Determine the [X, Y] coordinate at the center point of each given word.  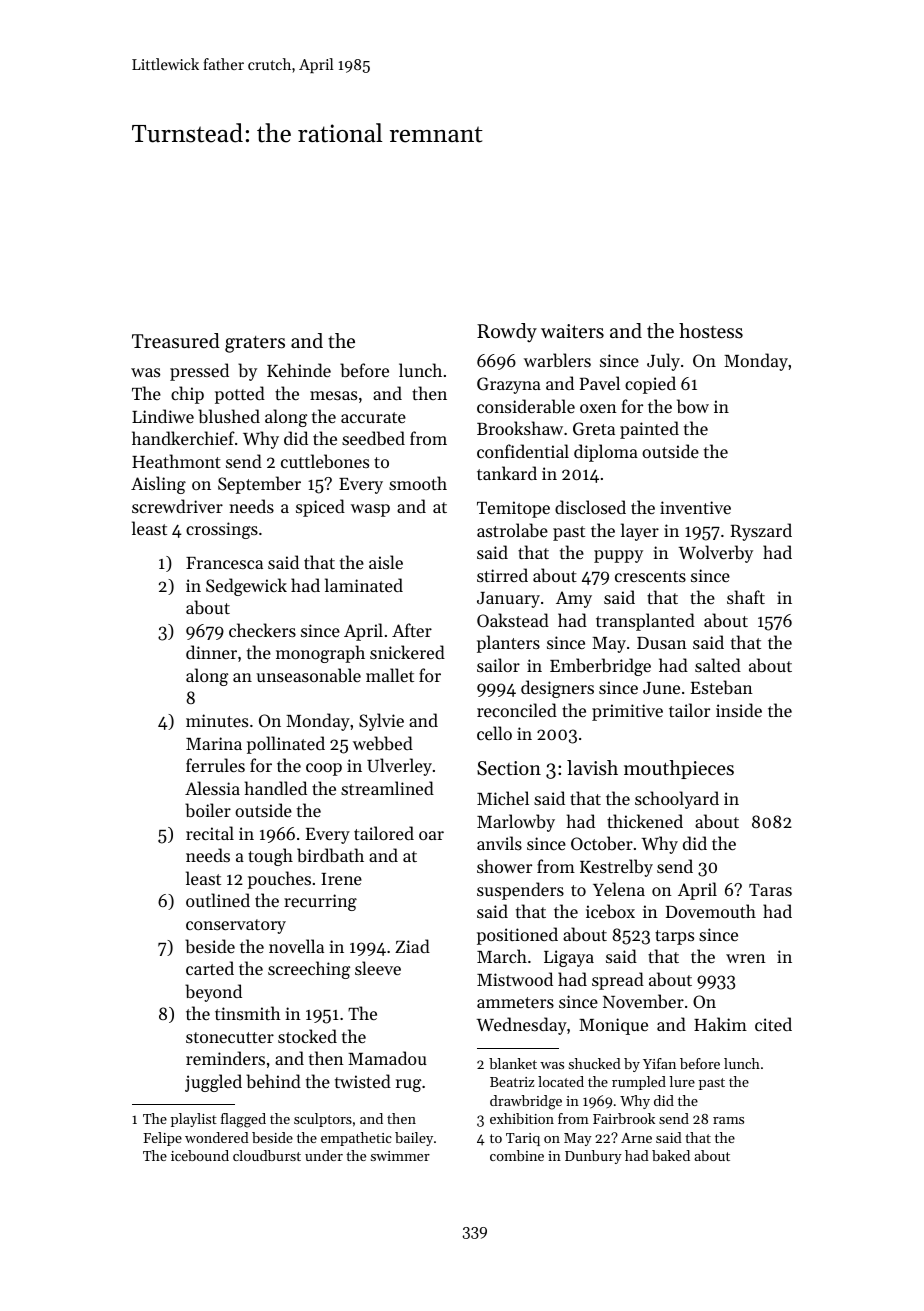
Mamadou [387, 1058]
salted [718, 665]
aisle [386, 562]
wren [746, 958]
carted [210, 968]
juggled [213, 1083]
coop [324, 769]
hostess [711, 331]
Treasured [176, 341]
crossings [222, 530]
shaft [746, 597]
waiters [572, 331]
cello [494, 733]
